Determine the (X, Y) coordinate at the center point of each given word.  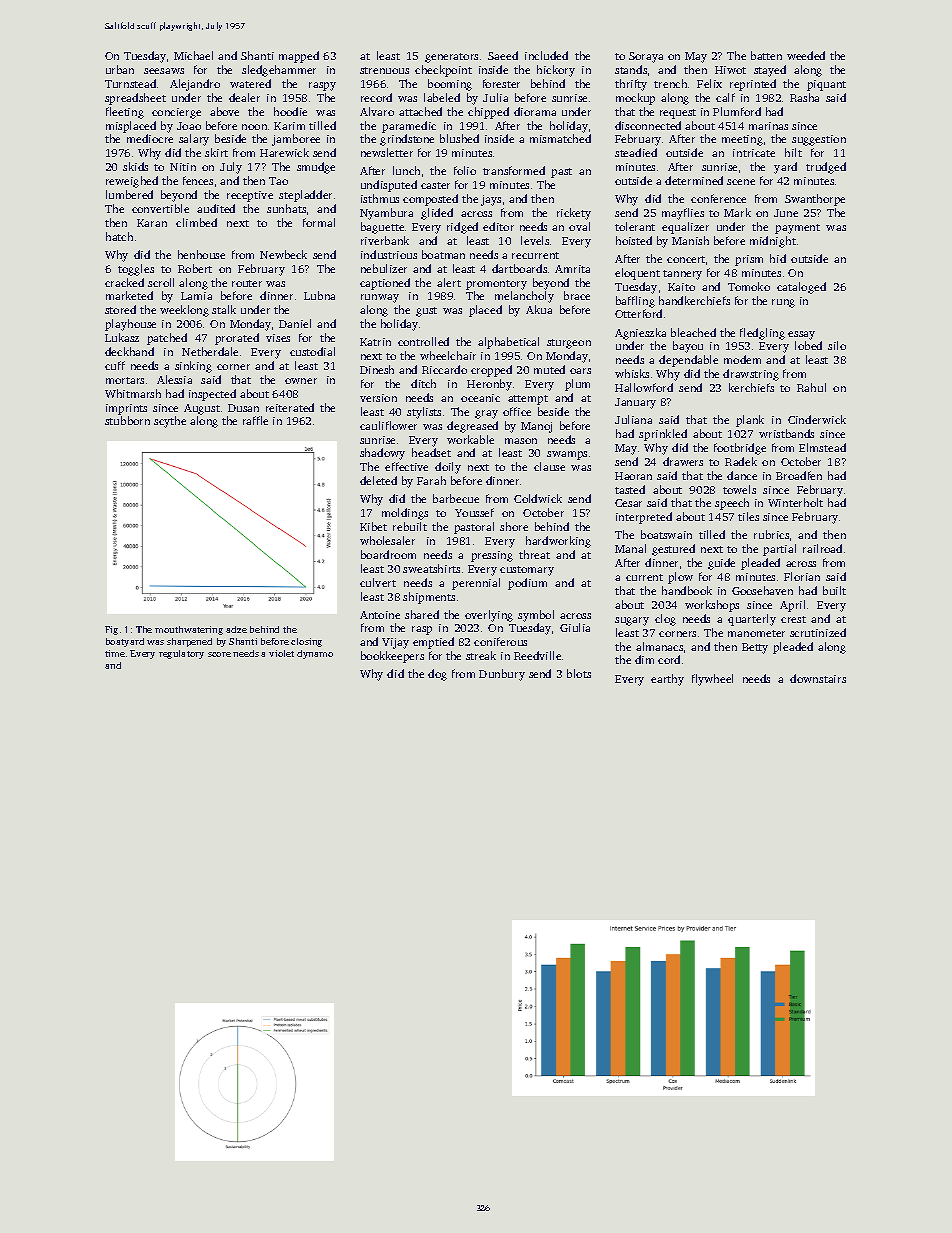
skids (135, 166)
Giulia (575, 627)
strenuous (384, 70)
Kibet (373, 526)
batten (766, 55)
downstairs (818, 678)
